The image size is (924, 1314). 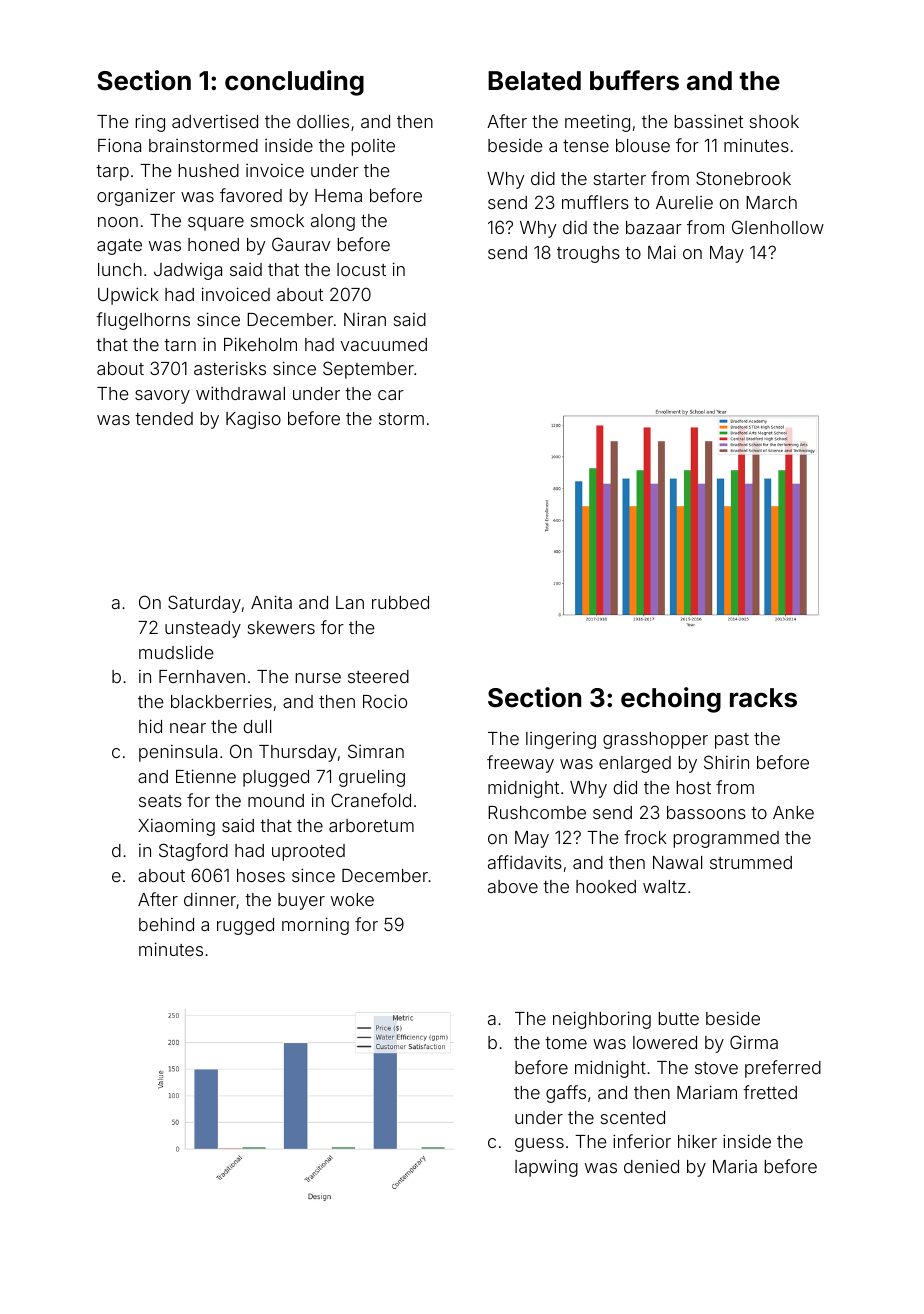 I want to click on Lan, so click(x=350, y=602).
